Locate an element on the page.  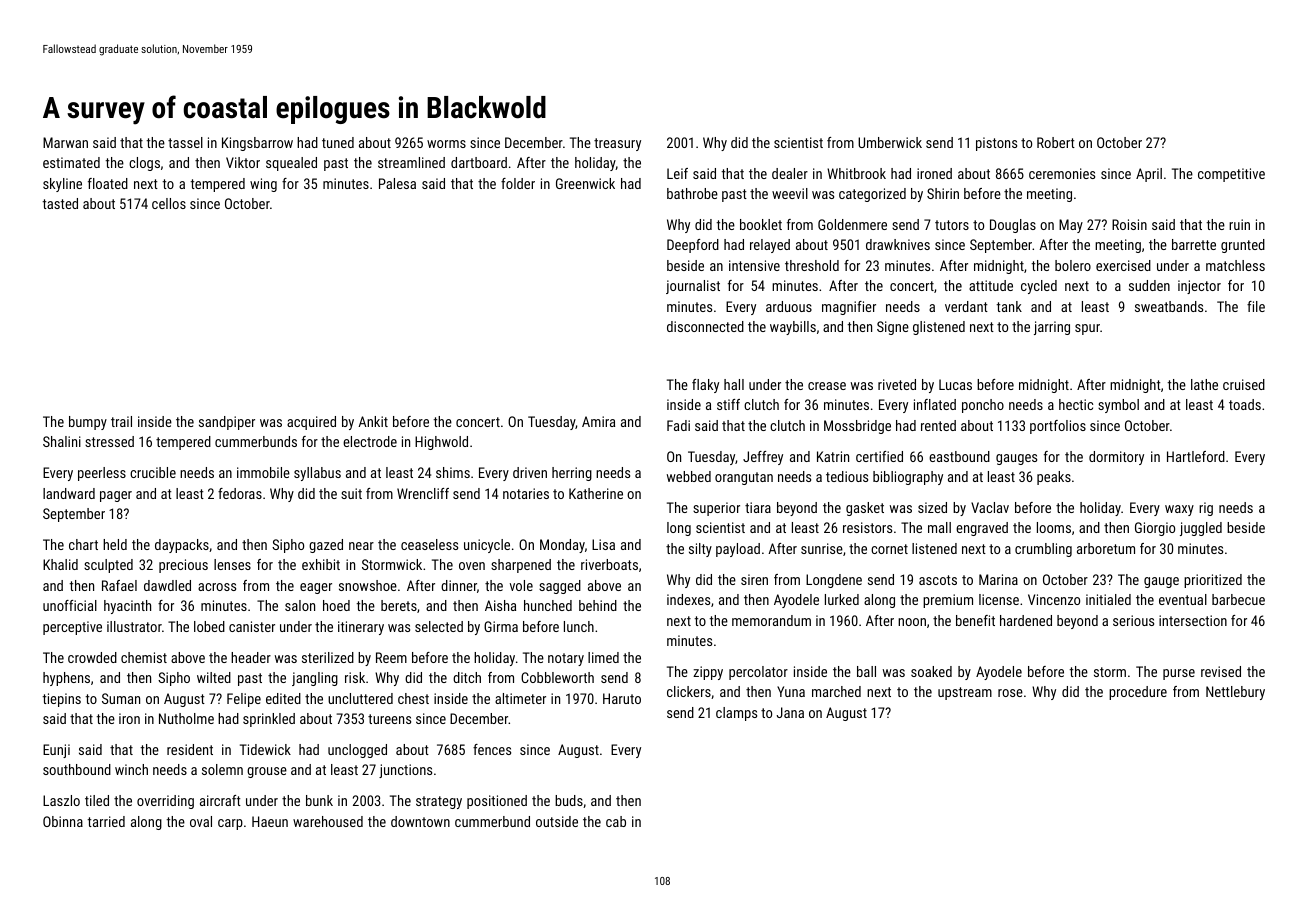
Laszlo is located at coordinates (61, 800).
